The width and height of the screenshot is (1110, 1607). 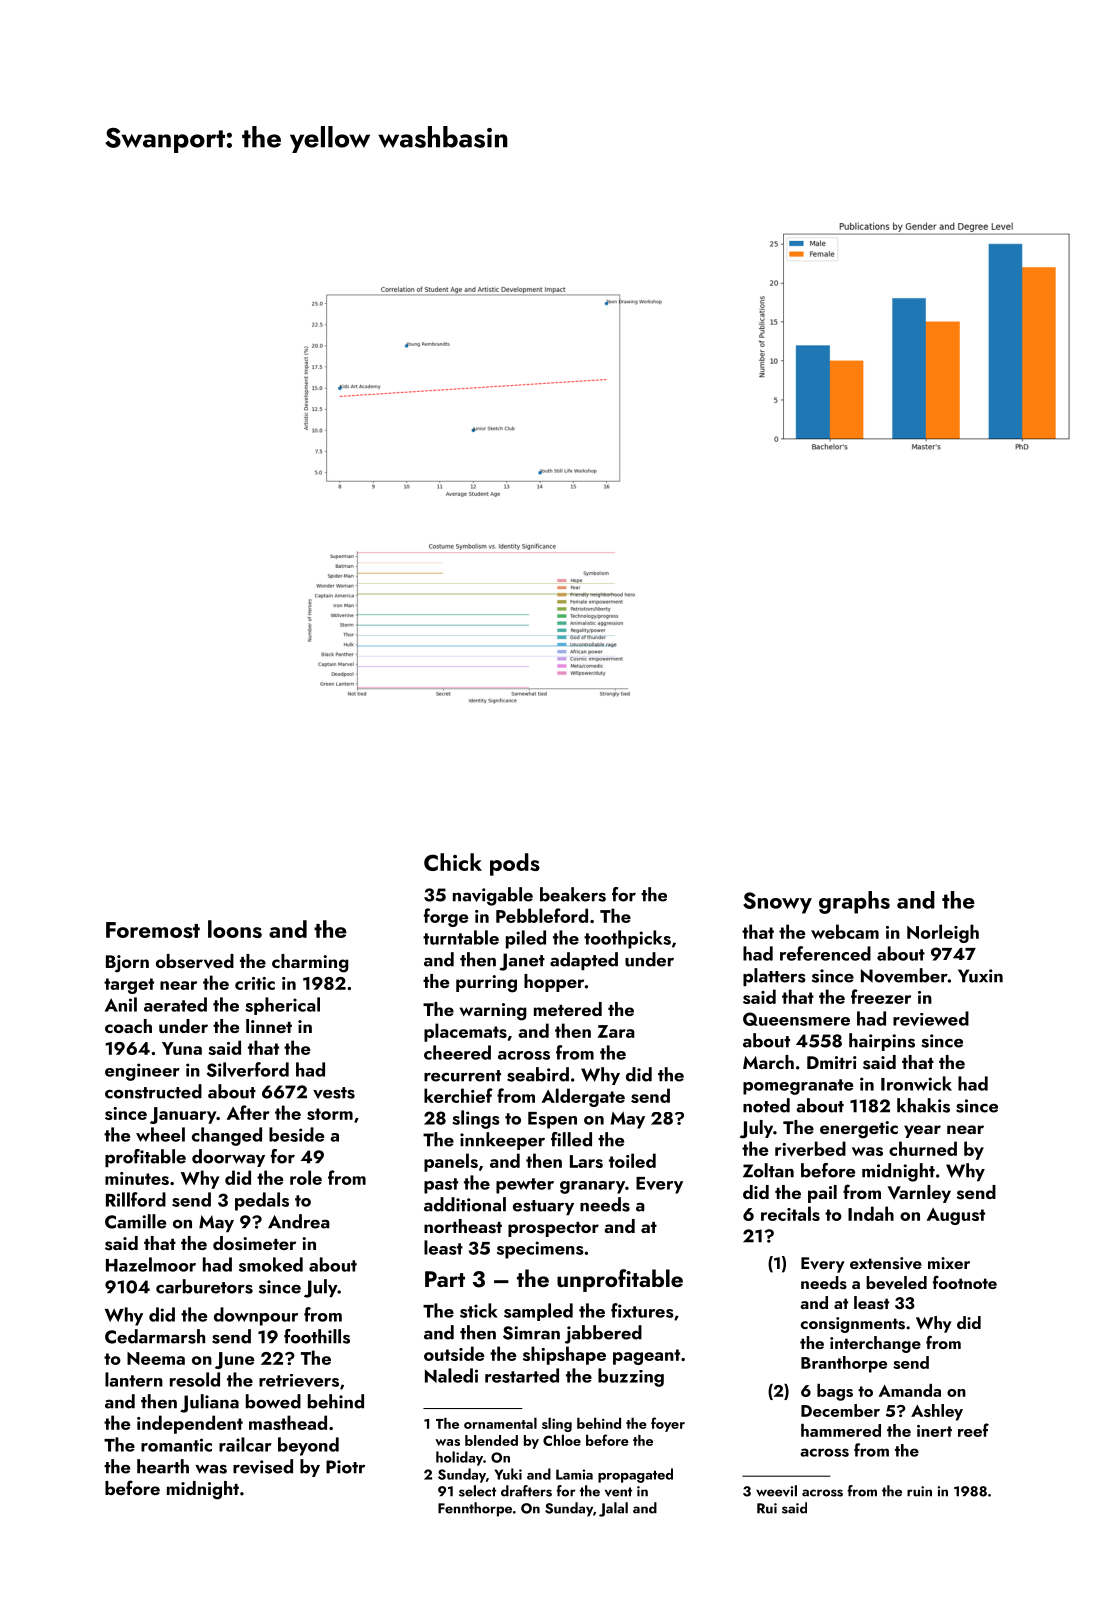 I want to click on Espen, so click(x=552, y=1120).
